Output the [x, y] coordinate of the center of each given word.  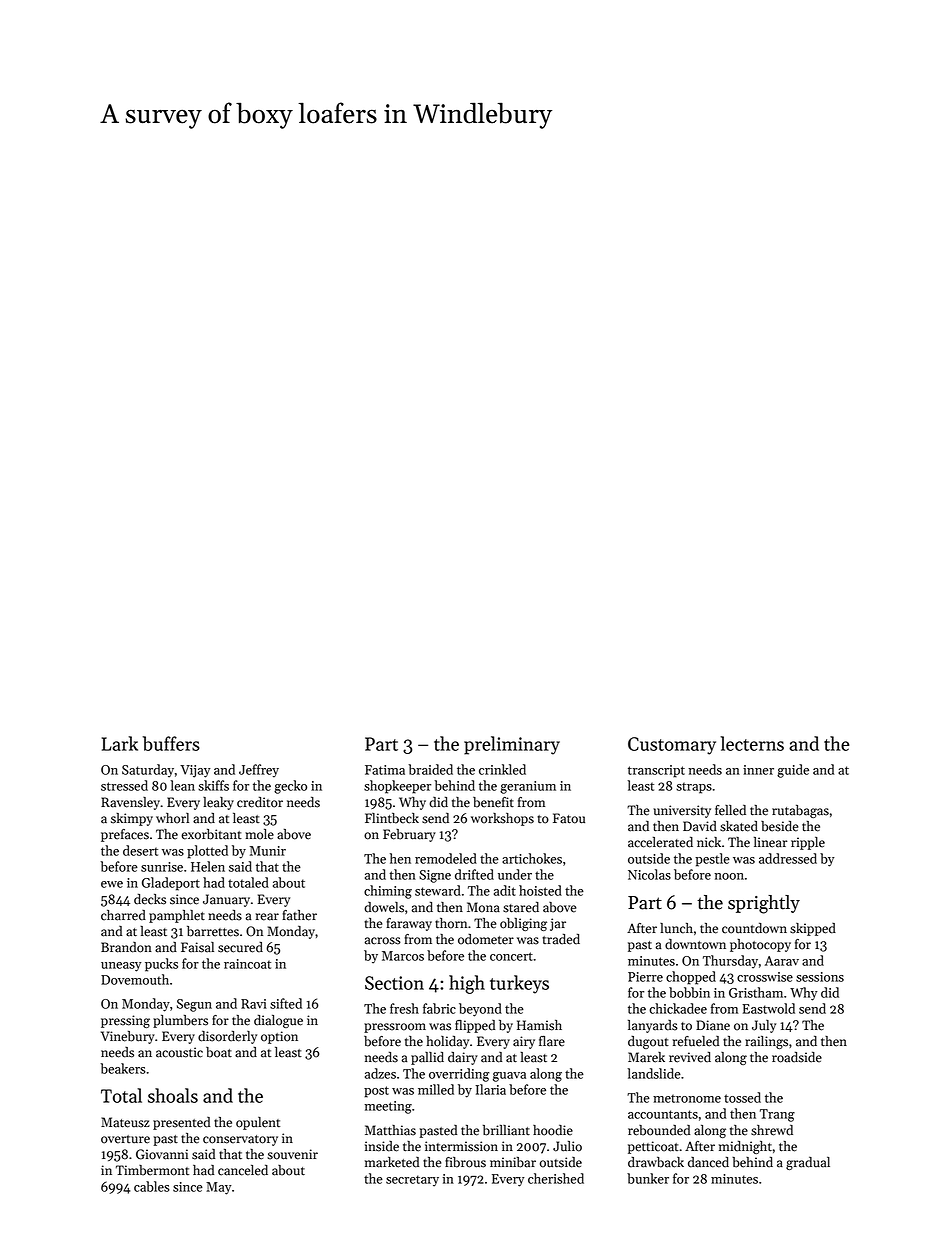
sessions [820, 977]
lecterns [752, 743]
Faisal [197, 947]
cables [152, 1186]
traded [561, 939]
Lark [120, 743]
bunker [648, 1178]
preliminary [512, 745]
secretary [412, 1181]
